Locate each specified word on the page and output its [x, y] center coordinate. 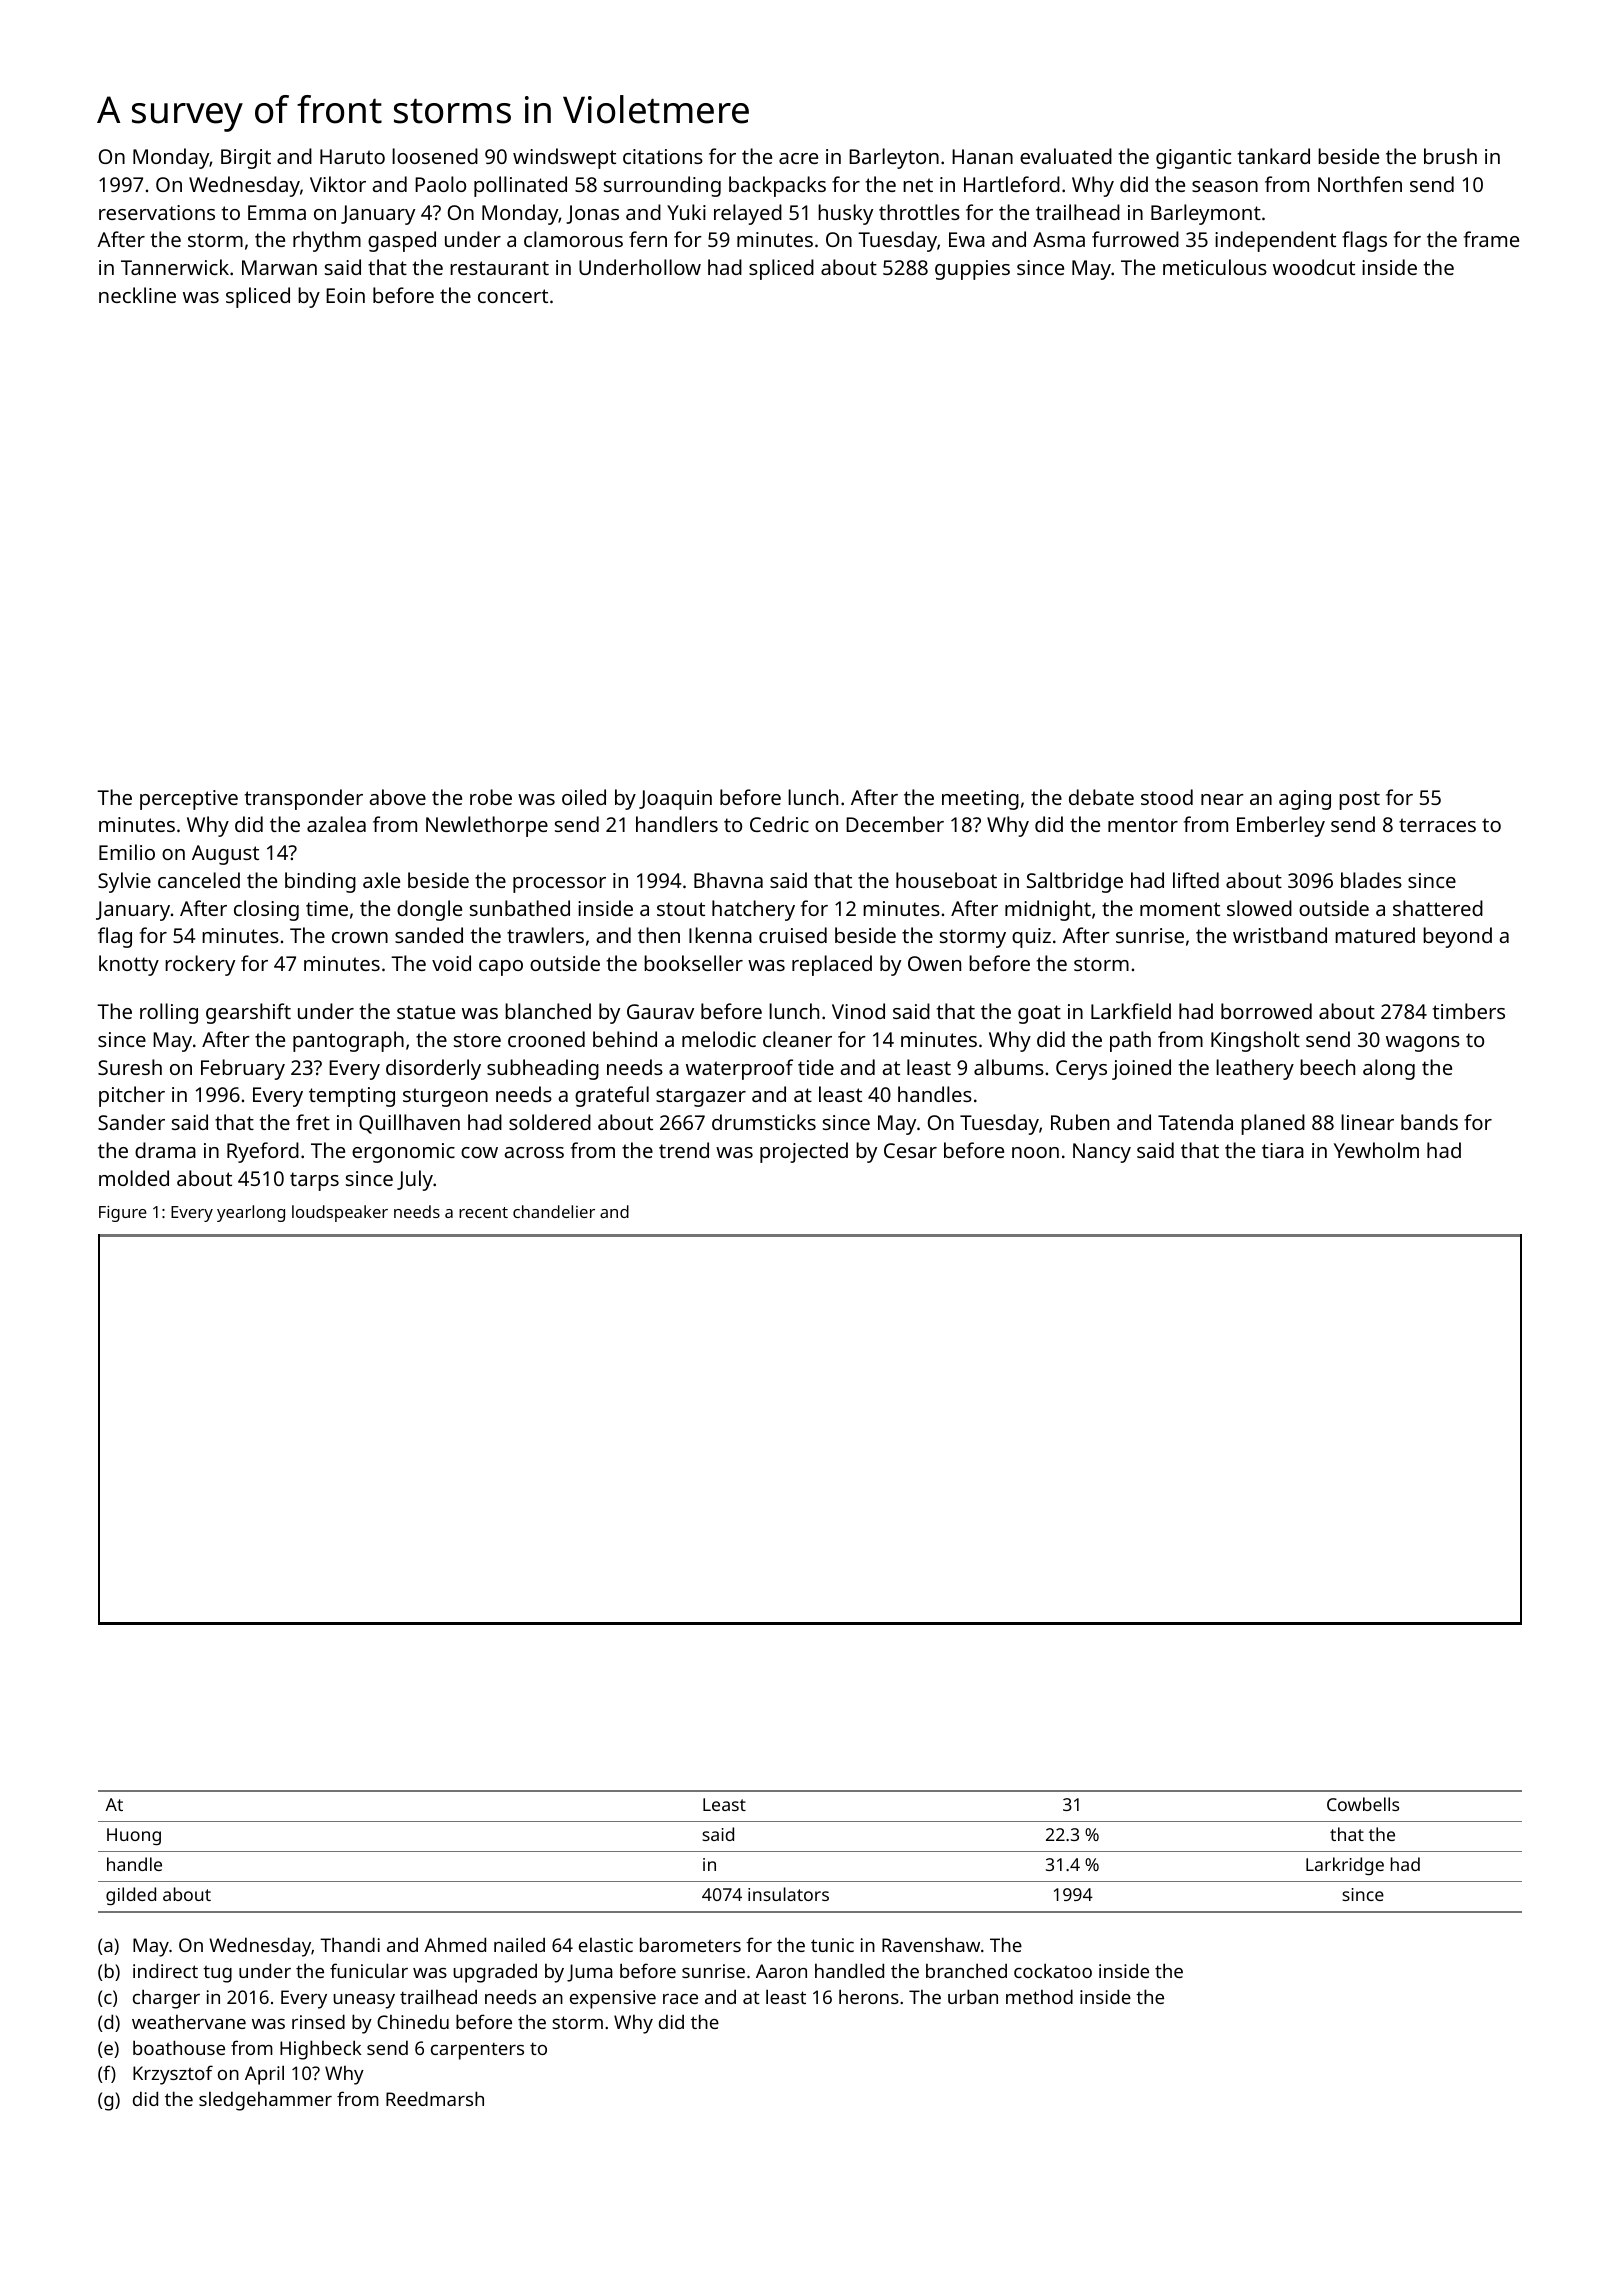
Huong [134, 1836]
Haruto [352, 156]
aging [1305, 800]
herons [869, 1996]
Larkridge [1345, 1866]
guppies [972, 270]
